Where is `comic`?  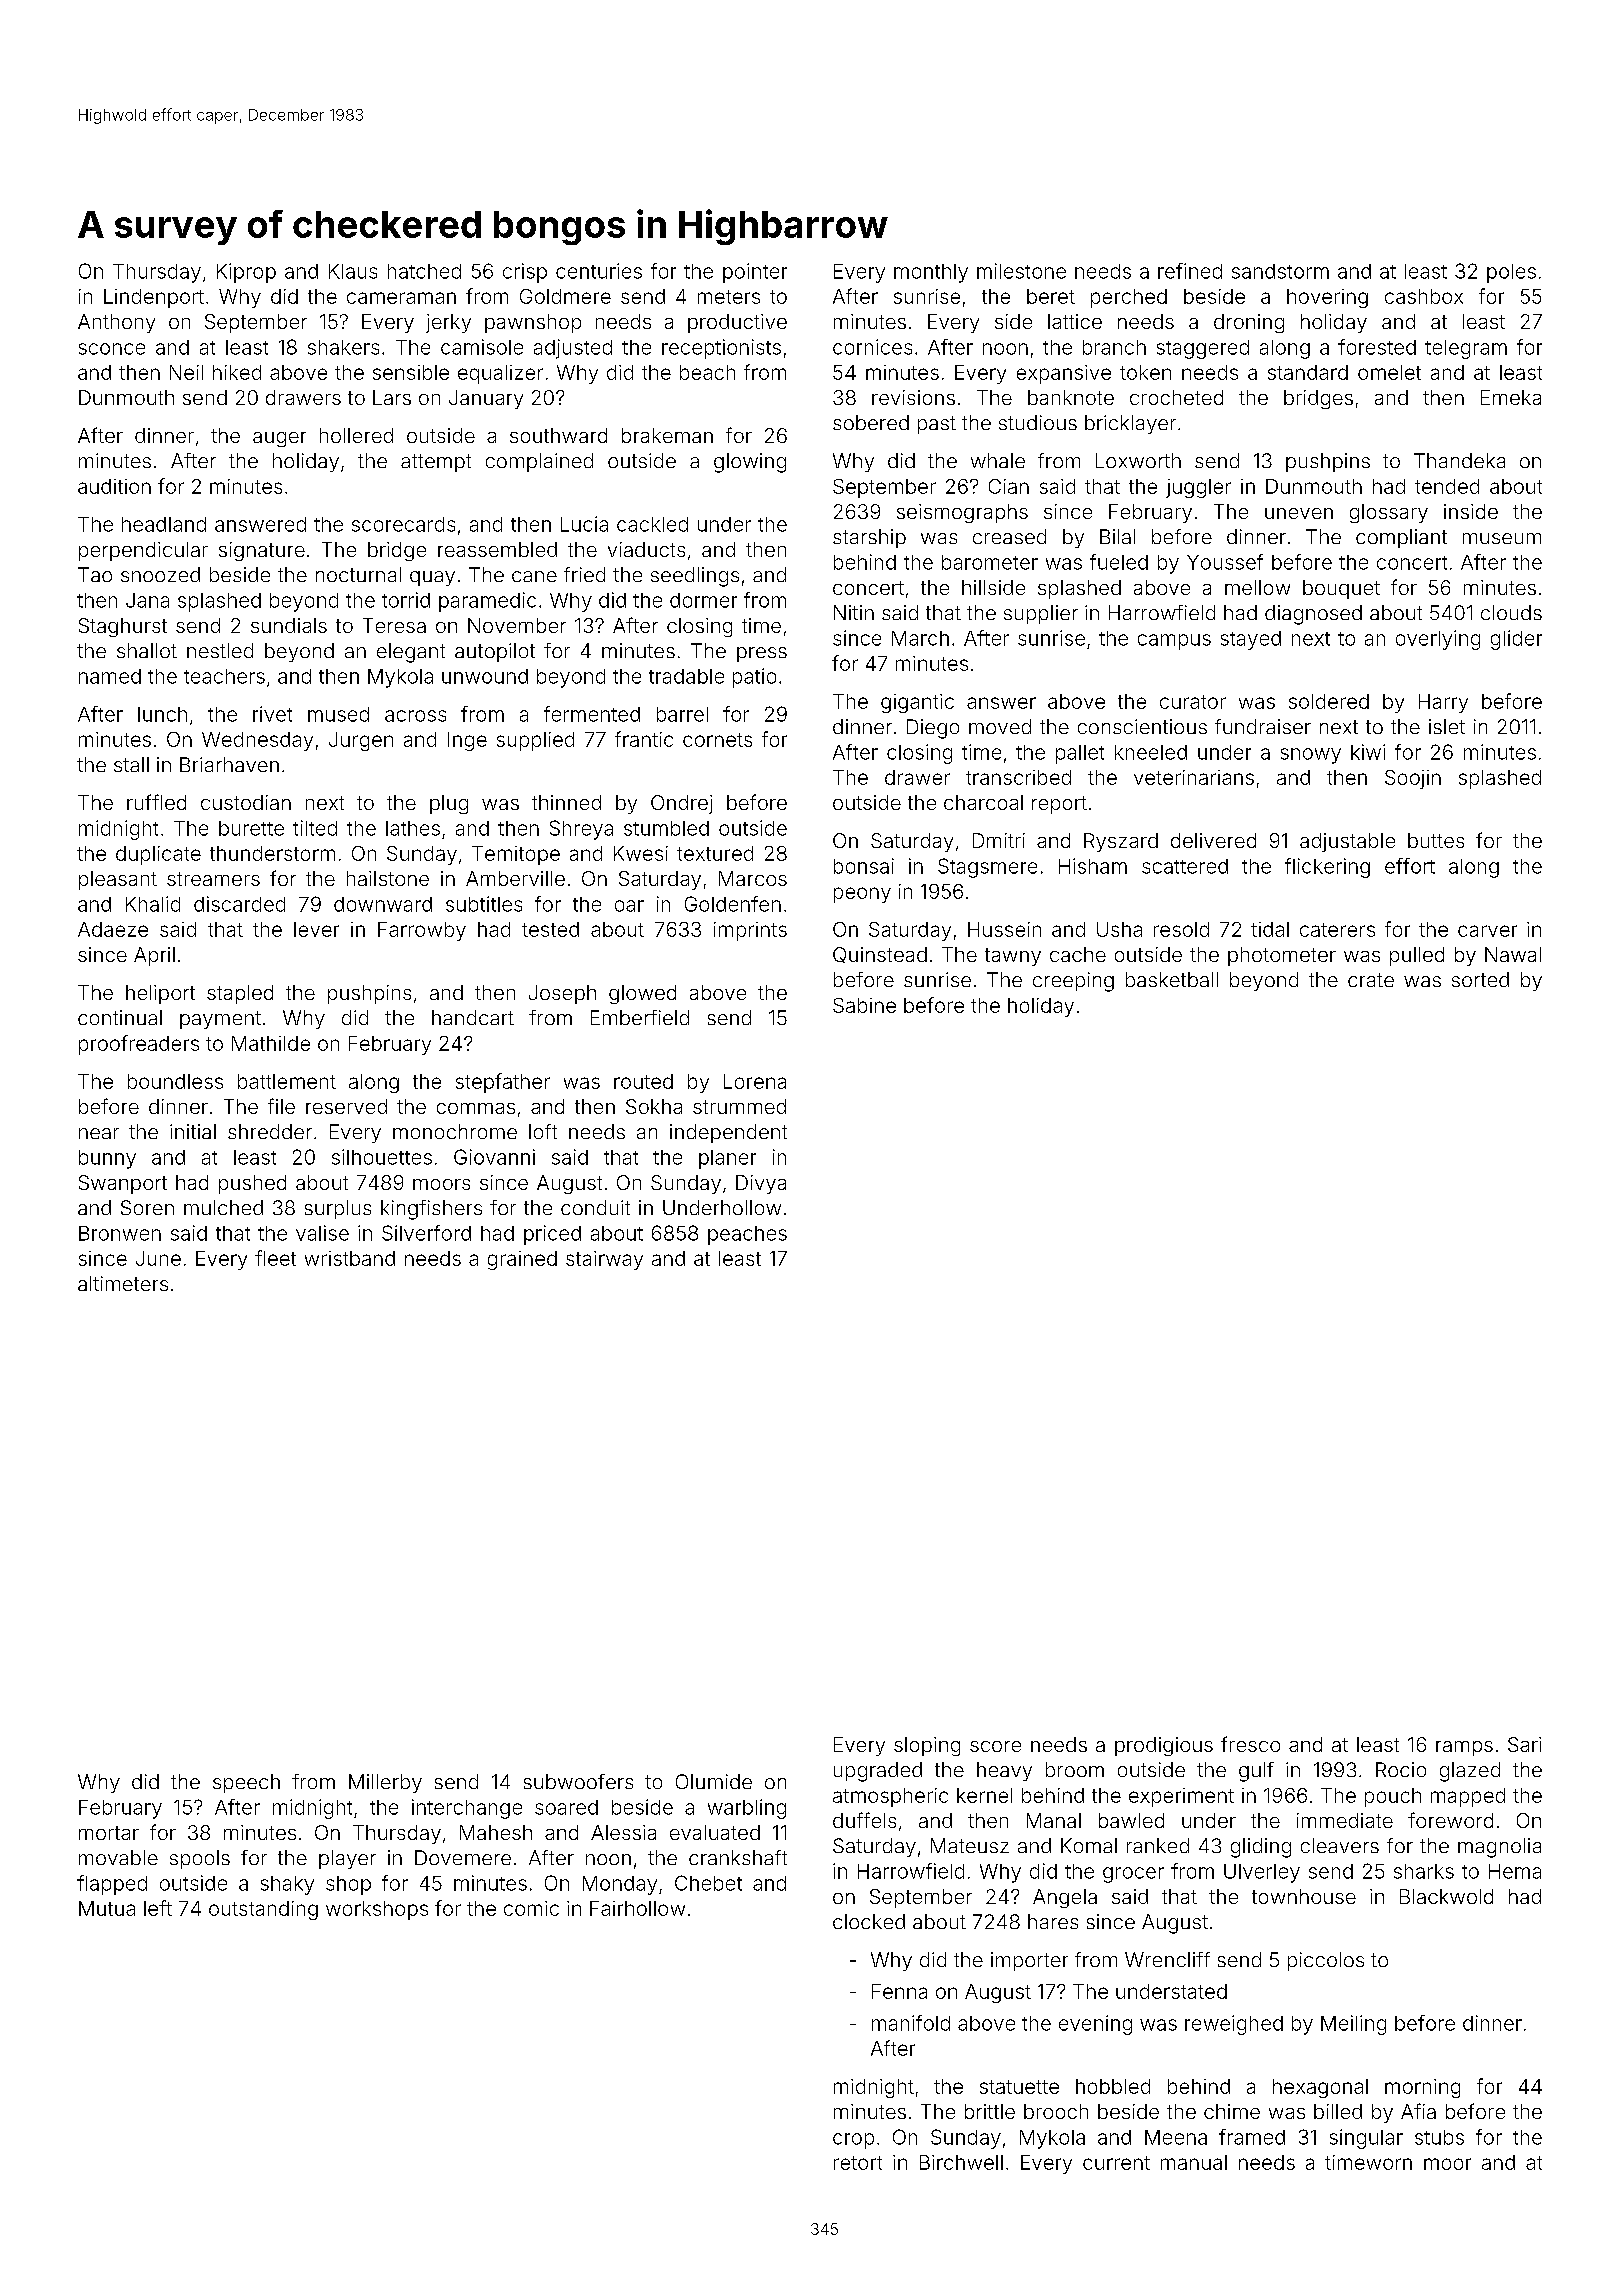 comic is located at coordinates (531, 1908).
